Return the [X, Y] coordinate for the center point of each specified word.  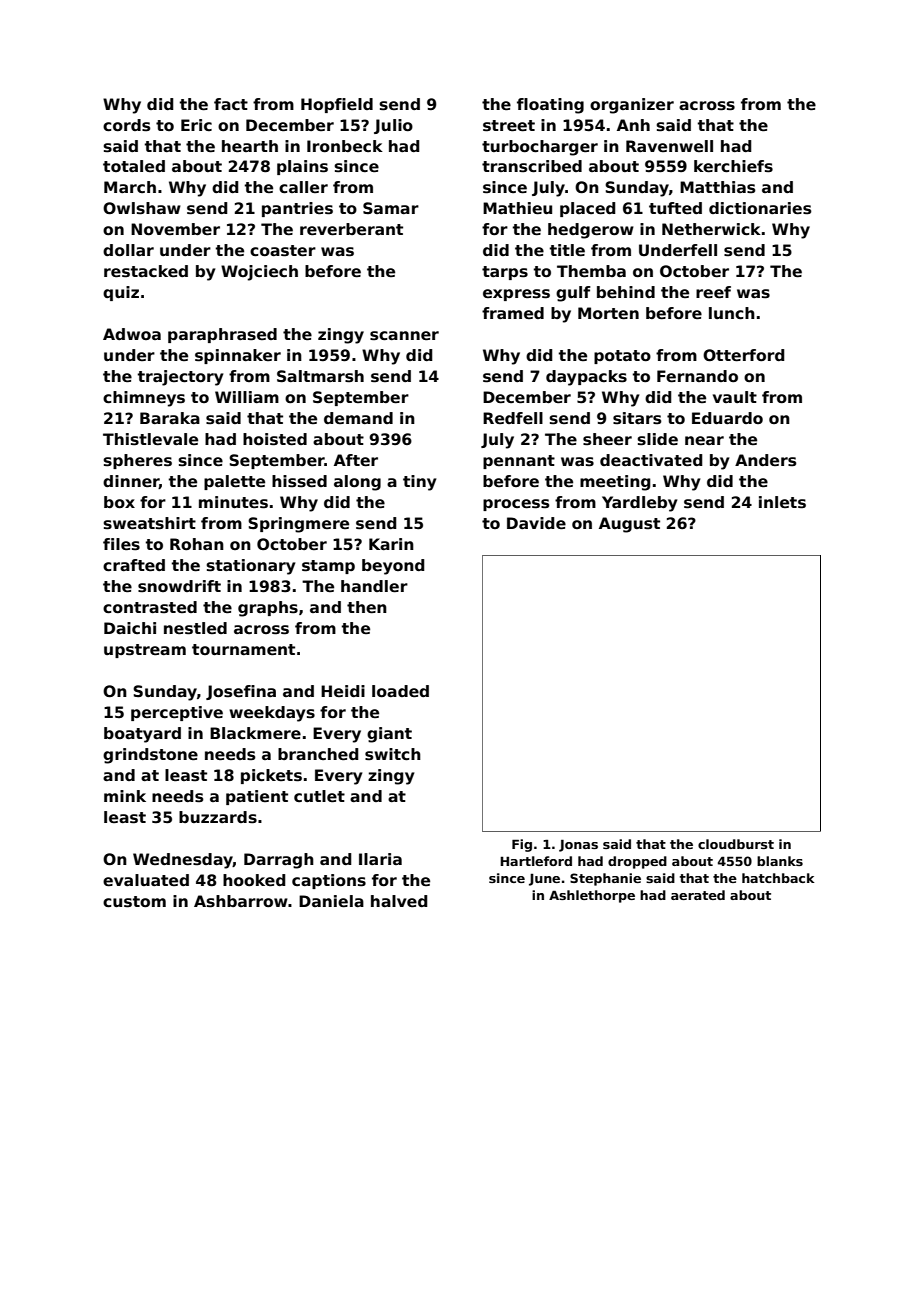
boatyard [142, 735]
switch [393, 754]
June [544, 879]
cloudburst [736, 844]
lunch [732, 313]
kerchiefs [733, 166]
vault [735, 397]
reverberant [351, 229]
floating [550, 106]
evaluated [146, 880]
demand [358, 418]
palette [234, 482]
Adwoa [132, 334]
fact [231, 104]
